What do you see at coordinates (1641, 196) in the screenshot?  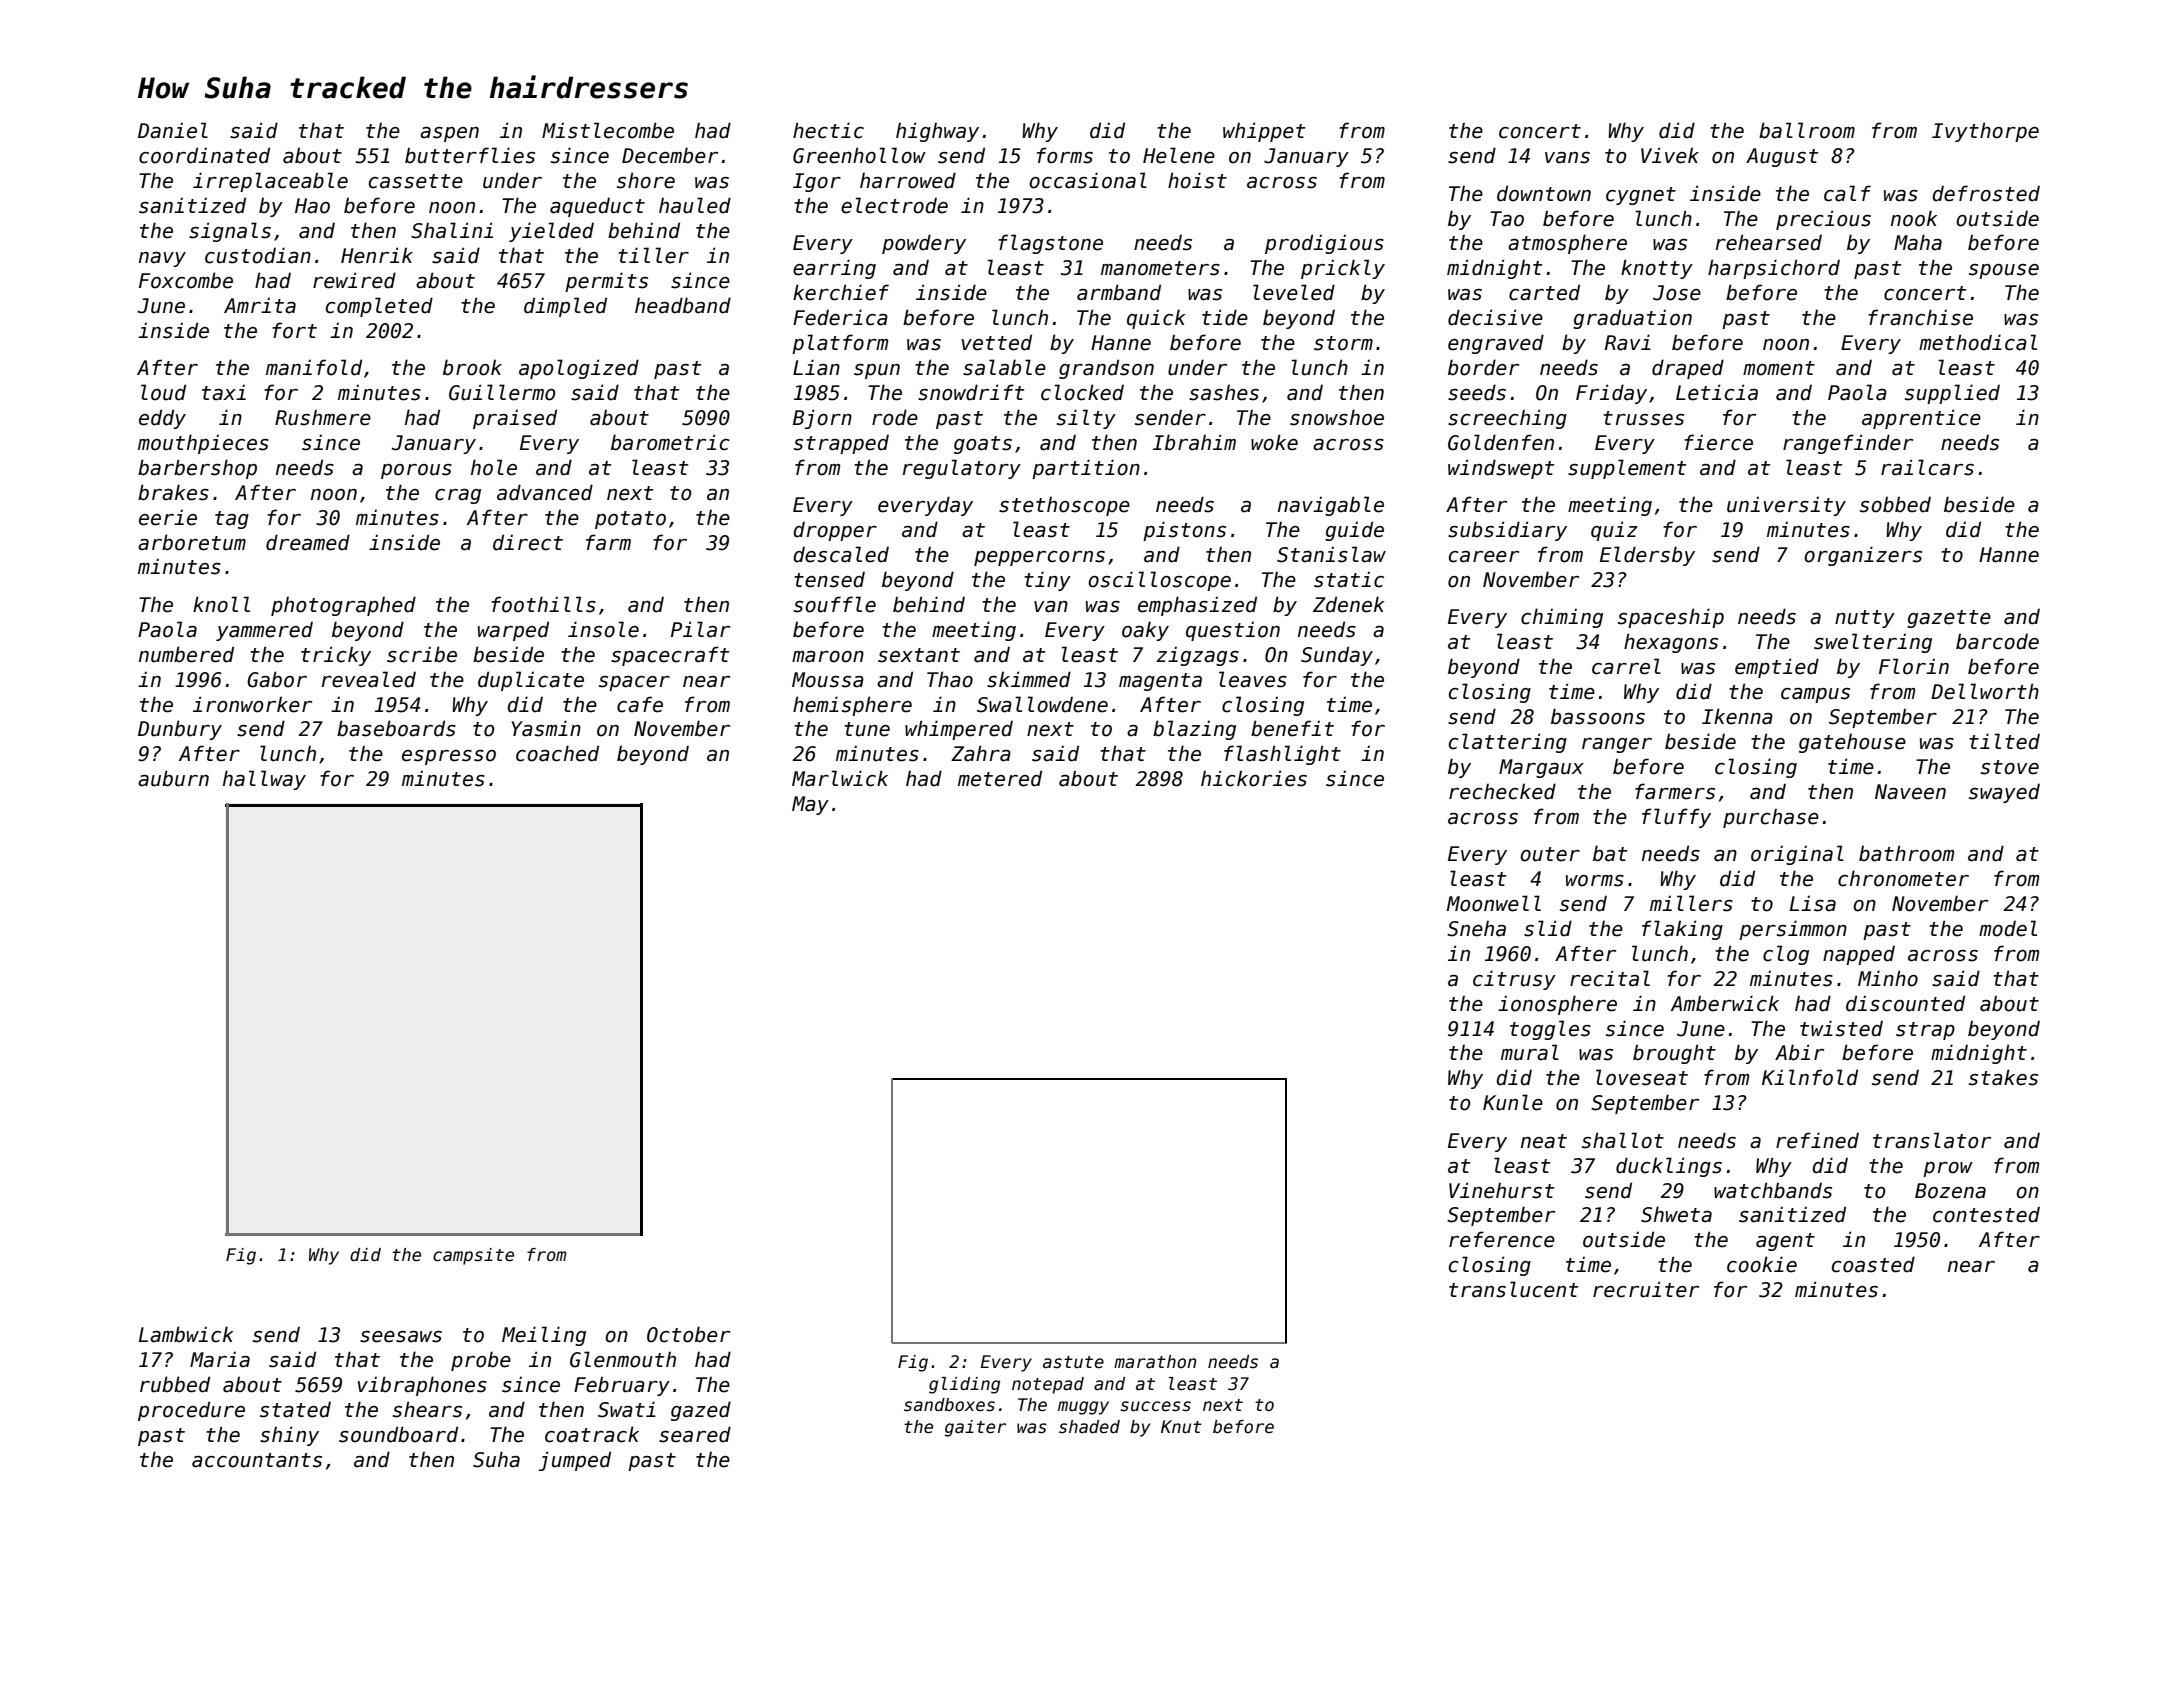 I see `cygnet` at bounding box center [1641, 196].
